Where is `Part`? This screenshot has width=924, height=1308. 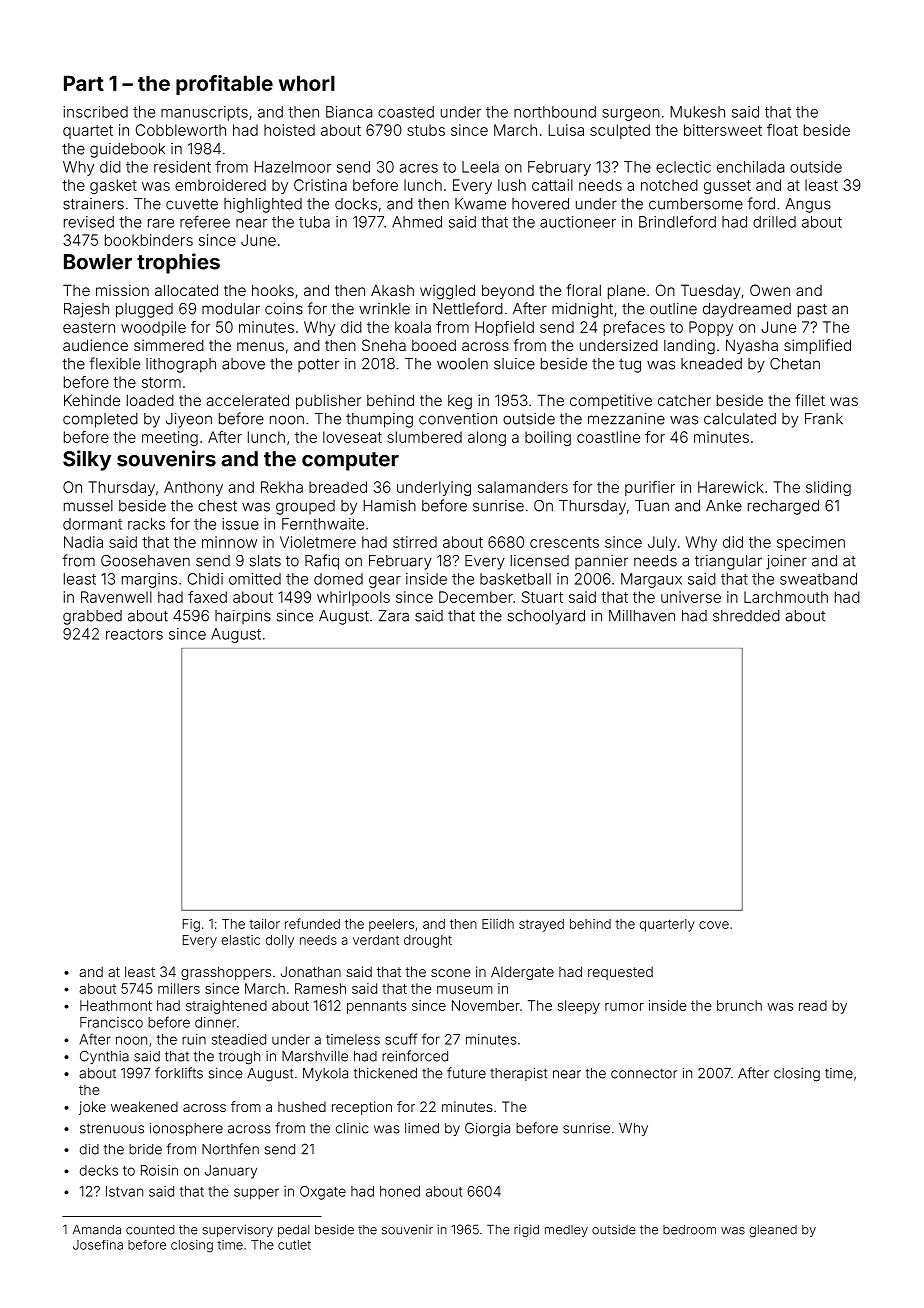
Part is located at coordinates (84, 83).
